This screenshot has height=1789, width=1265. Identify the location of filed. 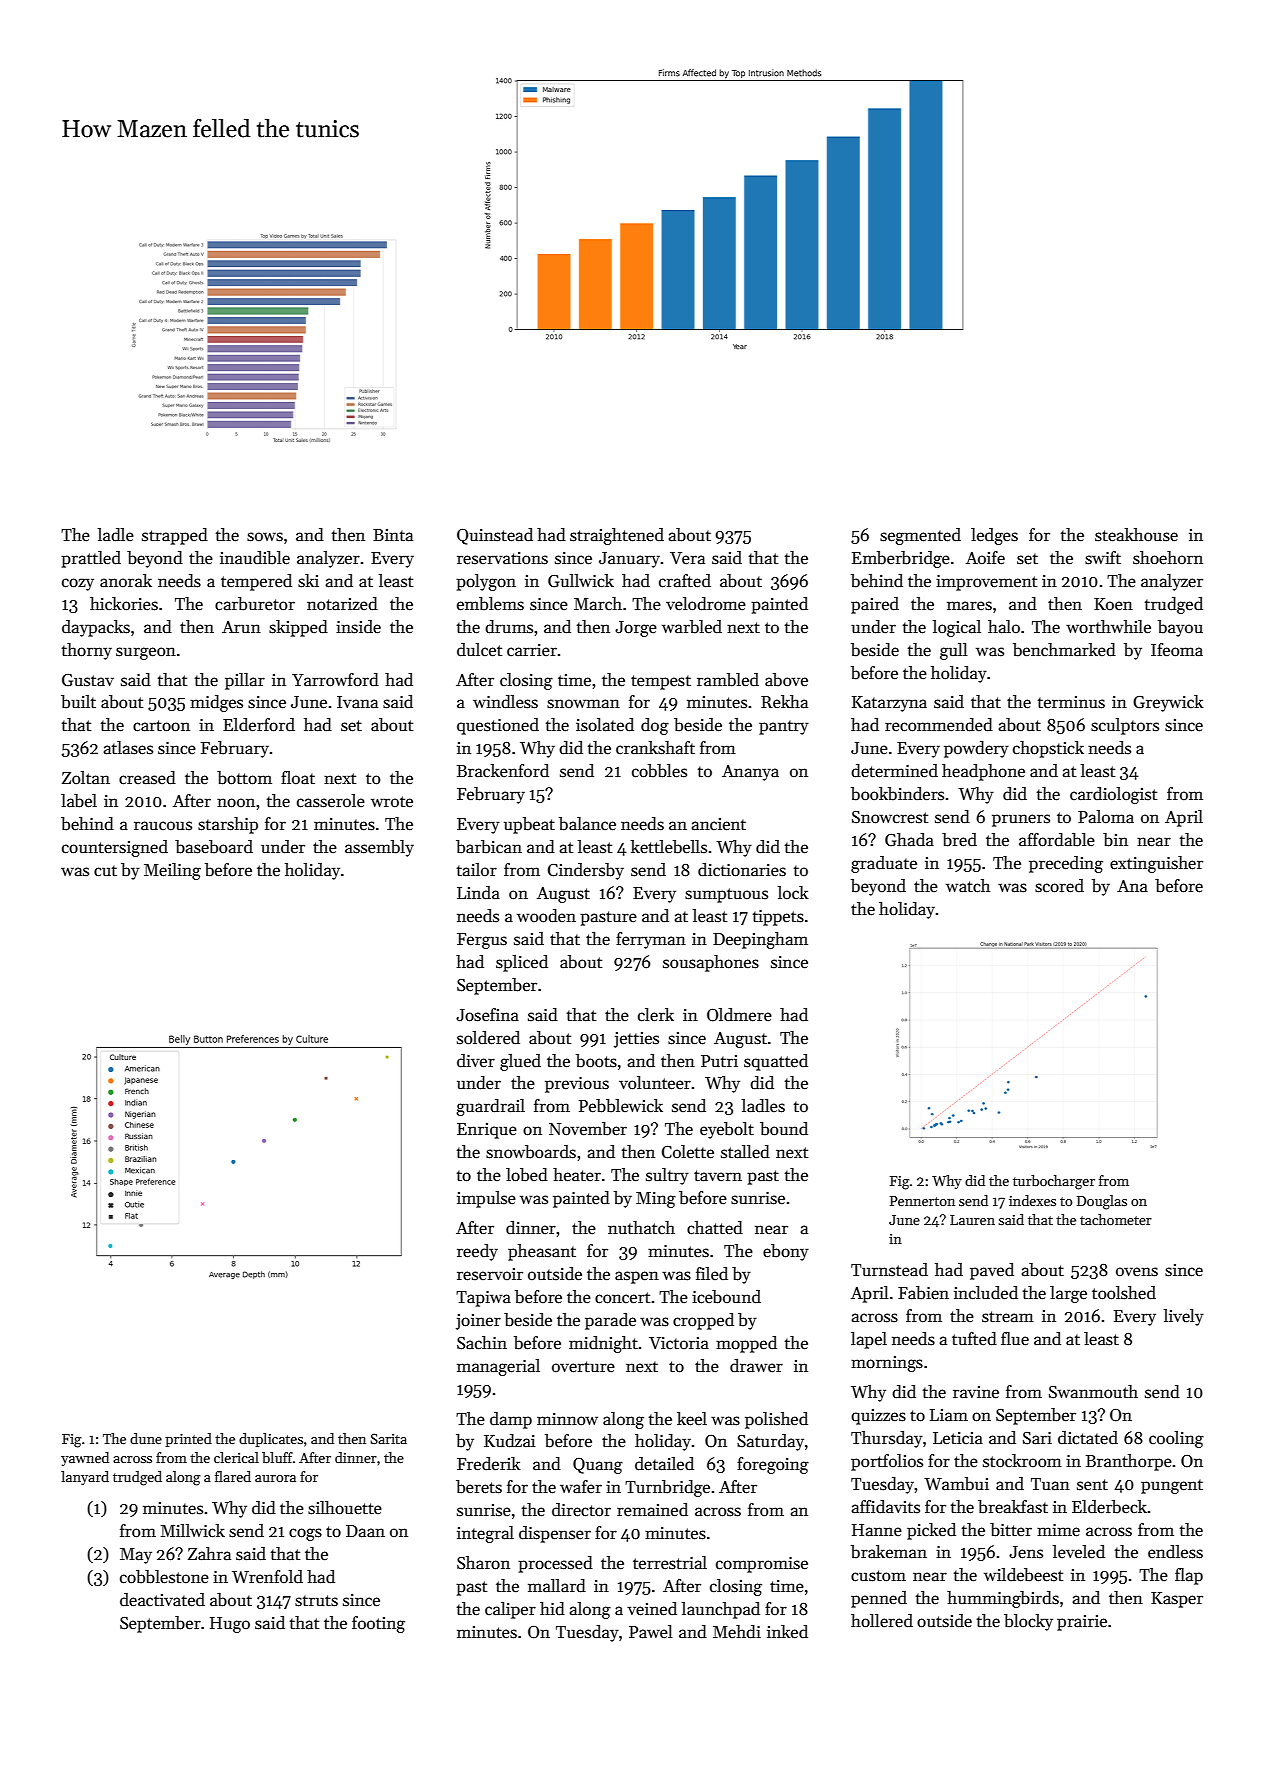
(712, 1273).
